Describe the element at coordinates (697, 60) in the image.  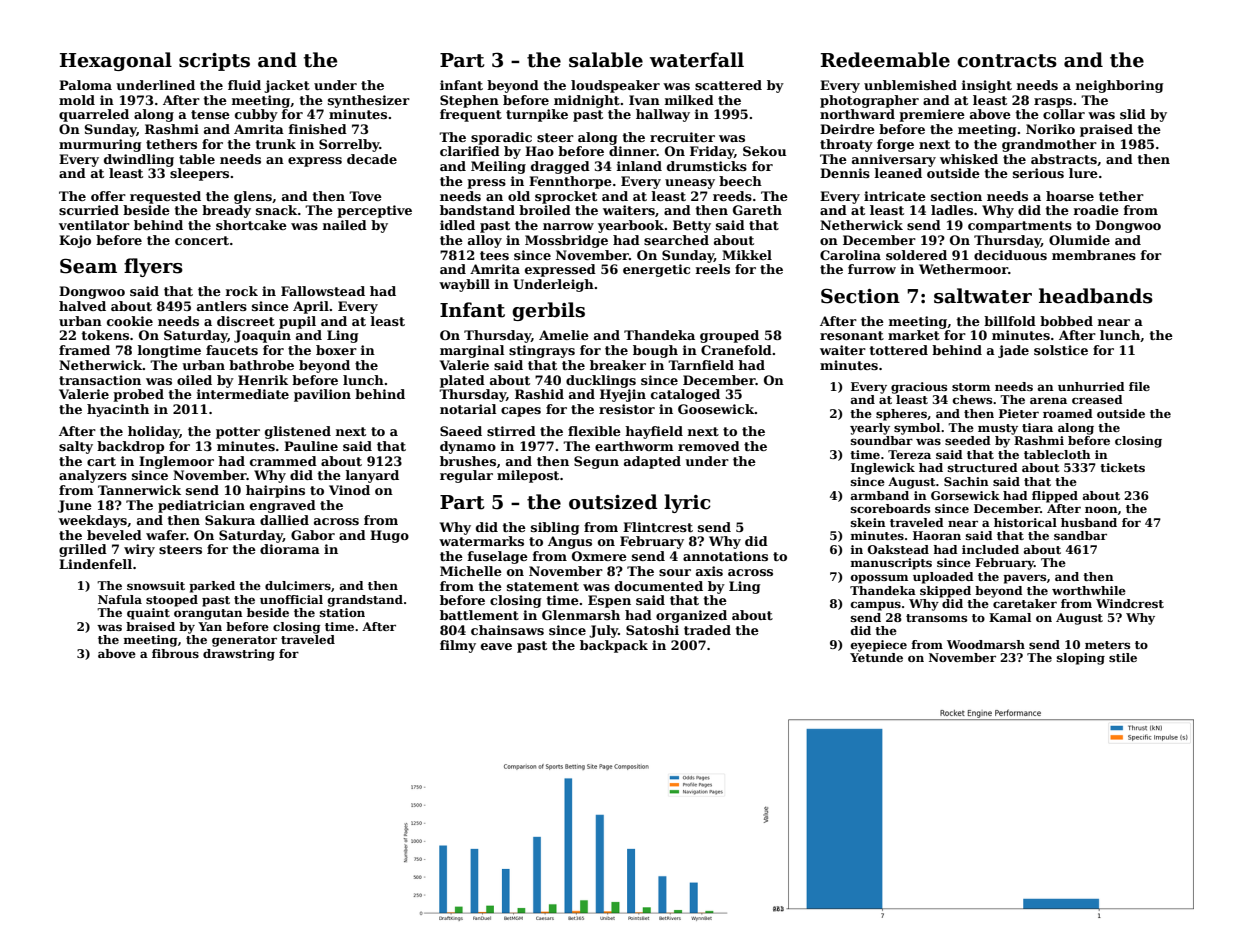
I see `waterfall` at that location.
